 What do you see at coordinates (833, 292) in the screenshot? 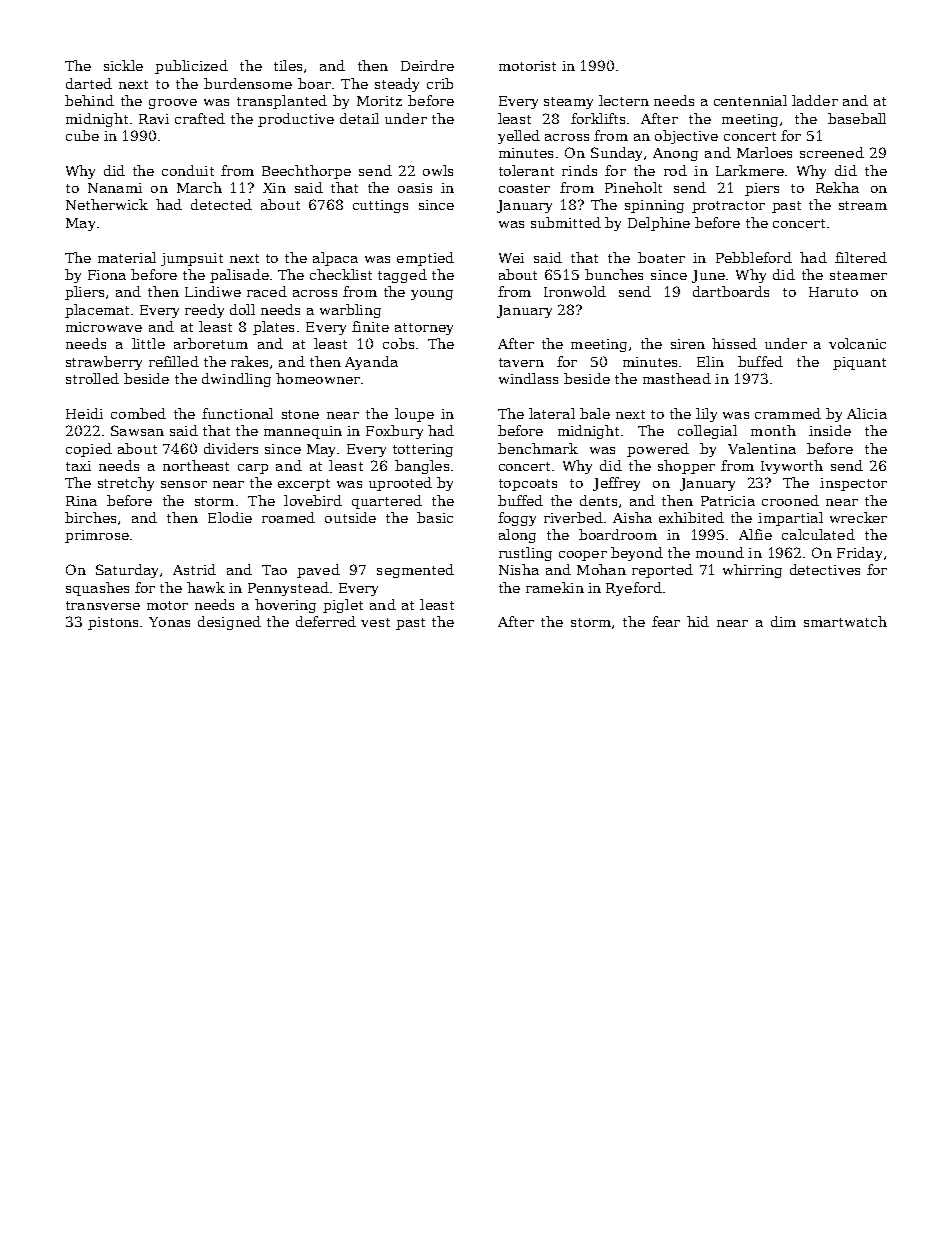
I see `Haruto` at bounding box center [833, 292].
